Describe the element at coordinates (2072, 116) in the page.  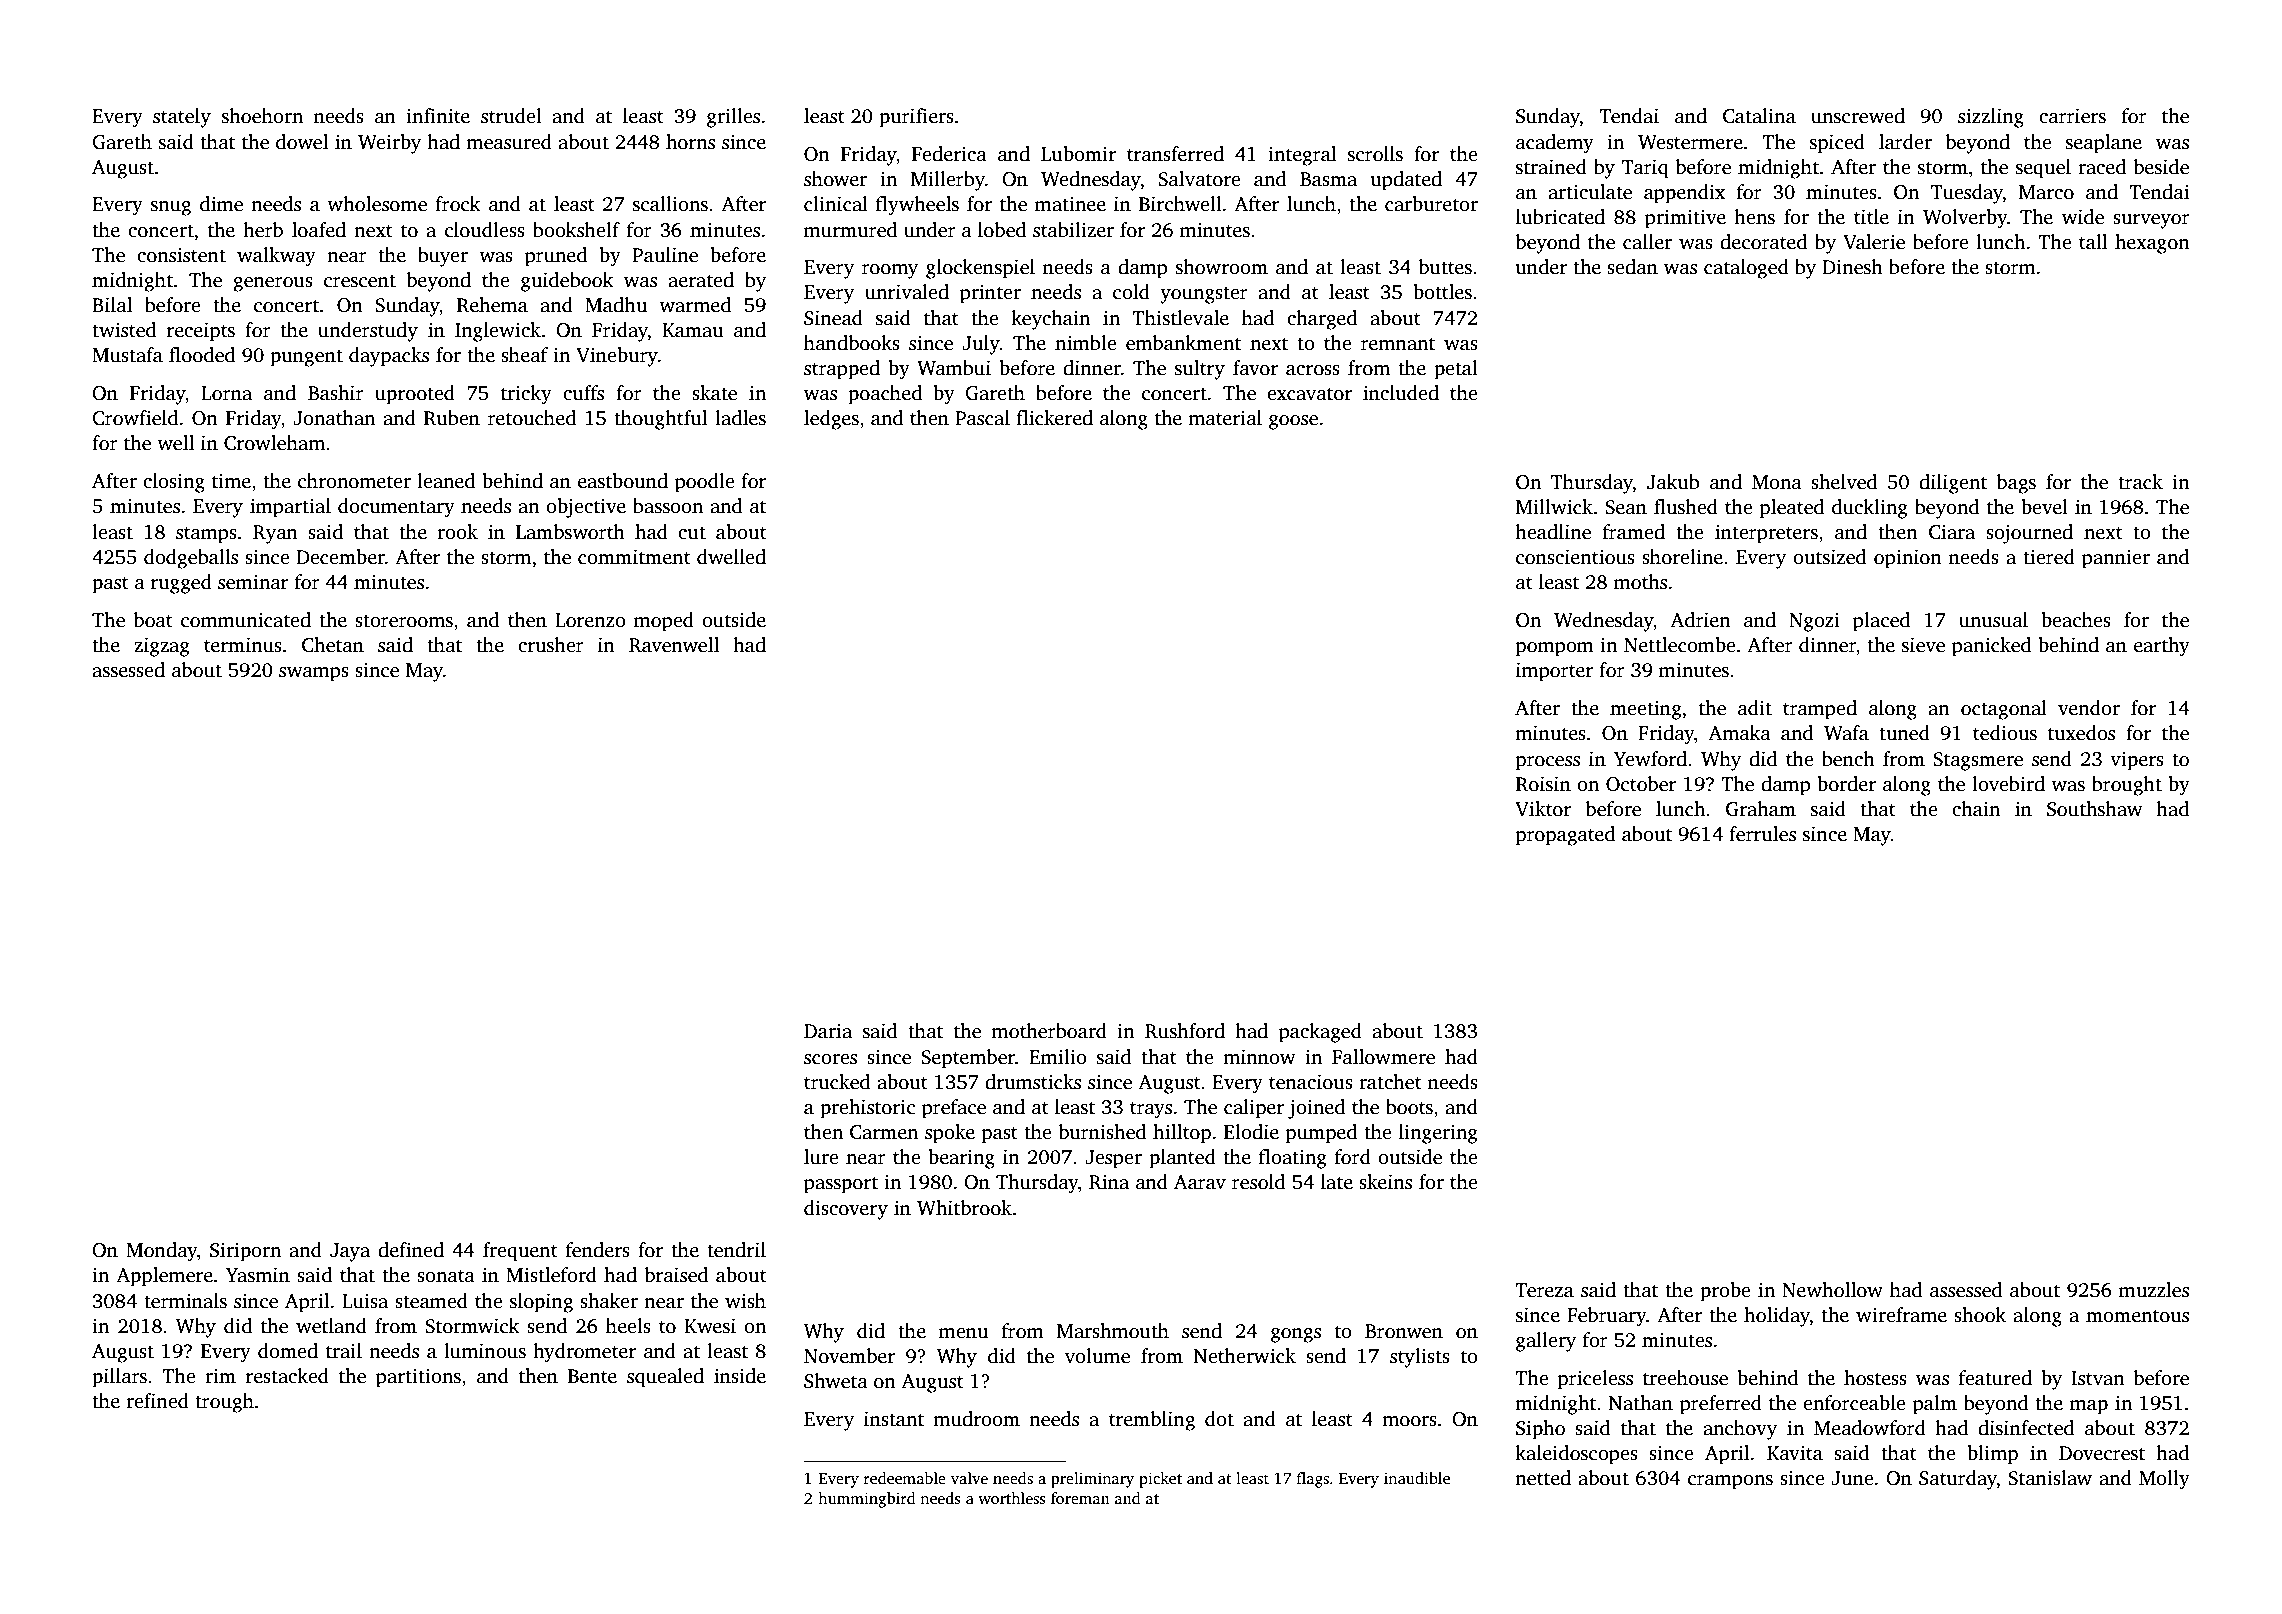
I see `carriers` at that location.
